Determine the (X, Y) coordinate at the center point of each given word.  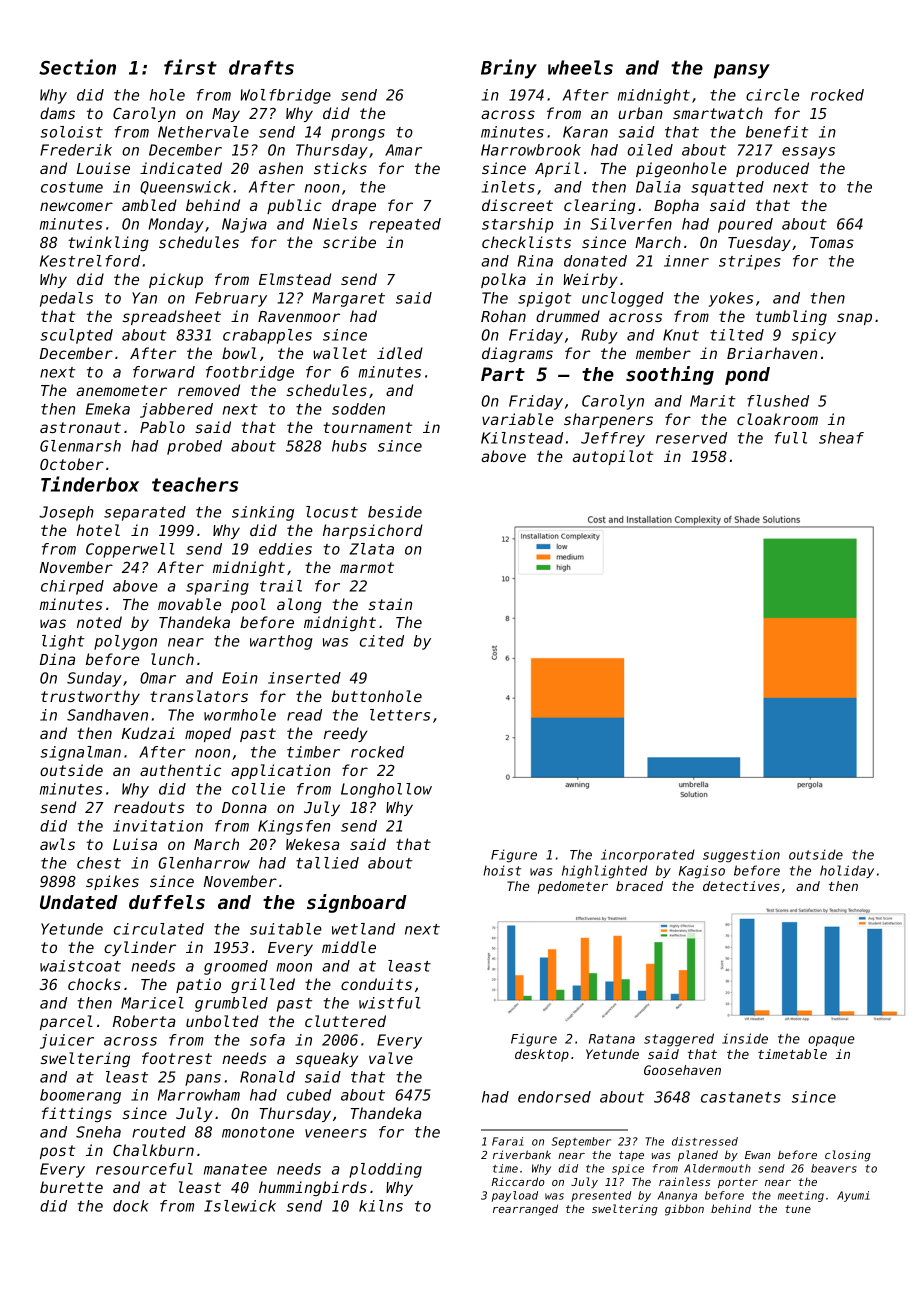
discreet (517, 205)
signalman (80, 753)
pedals (66, 299)
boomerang (80, 1096)
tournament (367, 427)
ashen (281, 168)
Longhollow (386, 790)
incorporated (648, 855)
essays (808, 153)
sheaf (841, 438)
